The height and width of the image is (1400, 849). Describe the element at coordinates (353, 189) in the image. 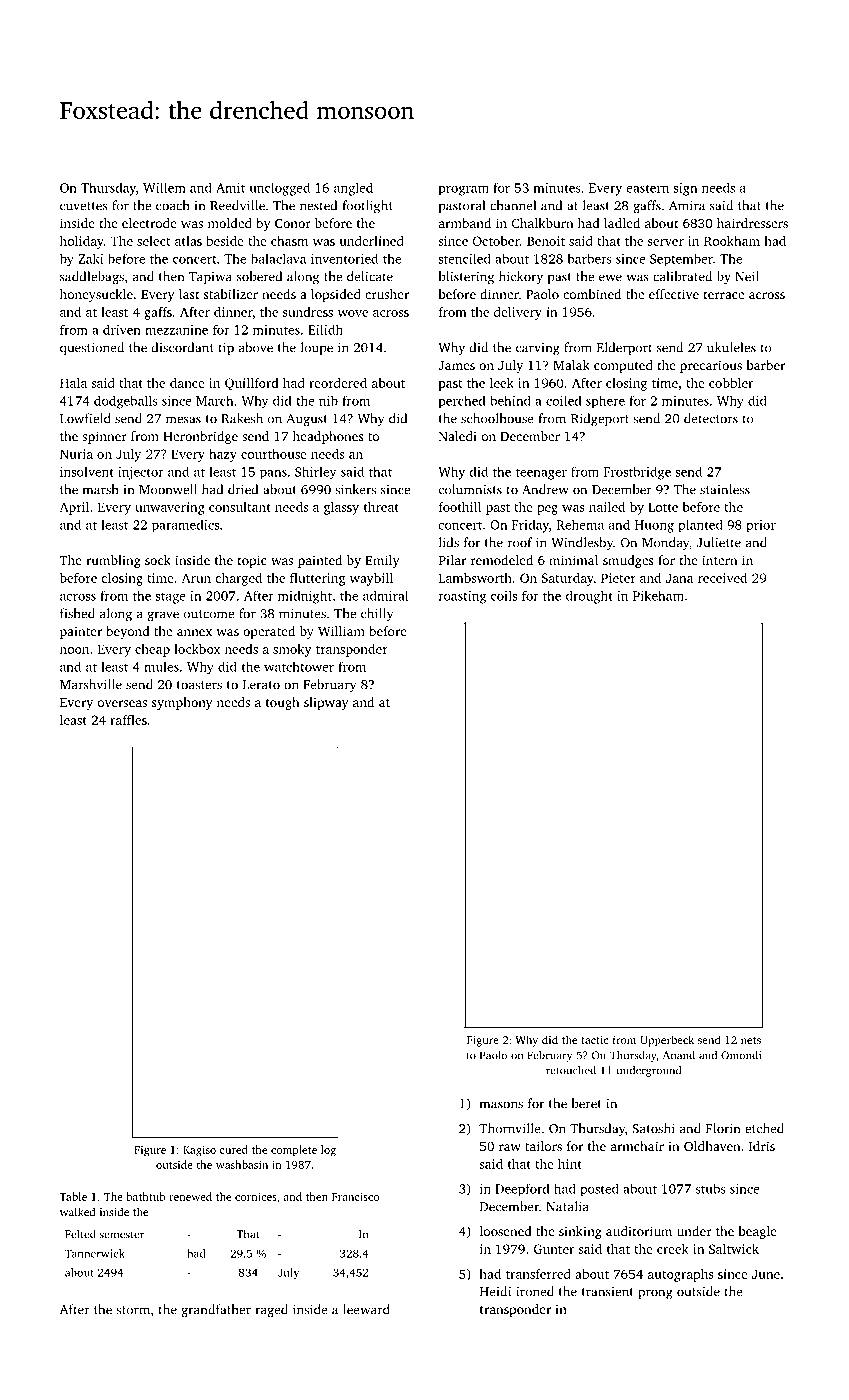

I see `angled` at that location.
